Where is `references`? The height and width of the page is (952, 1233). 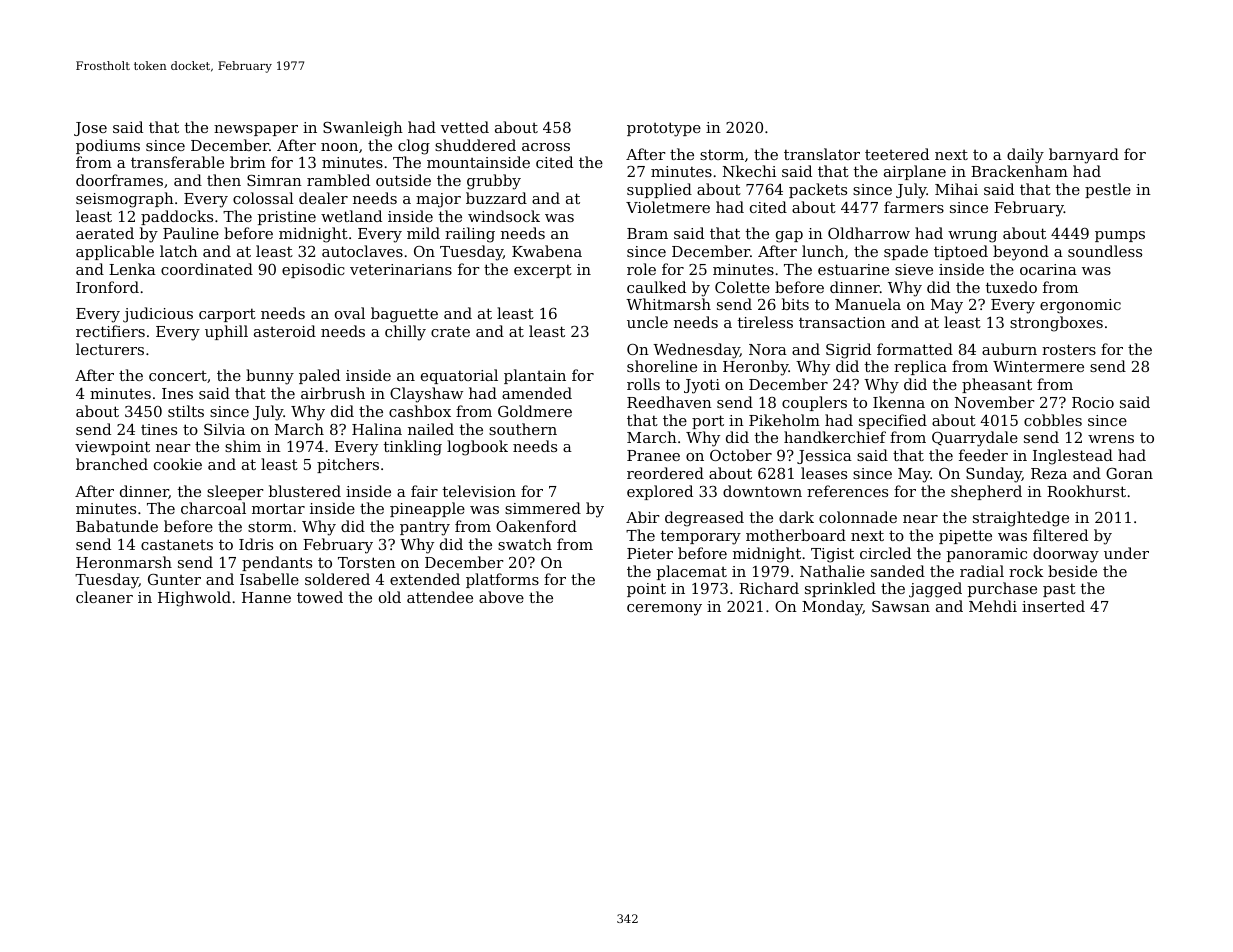 references is located at coordinates (847, 491).
